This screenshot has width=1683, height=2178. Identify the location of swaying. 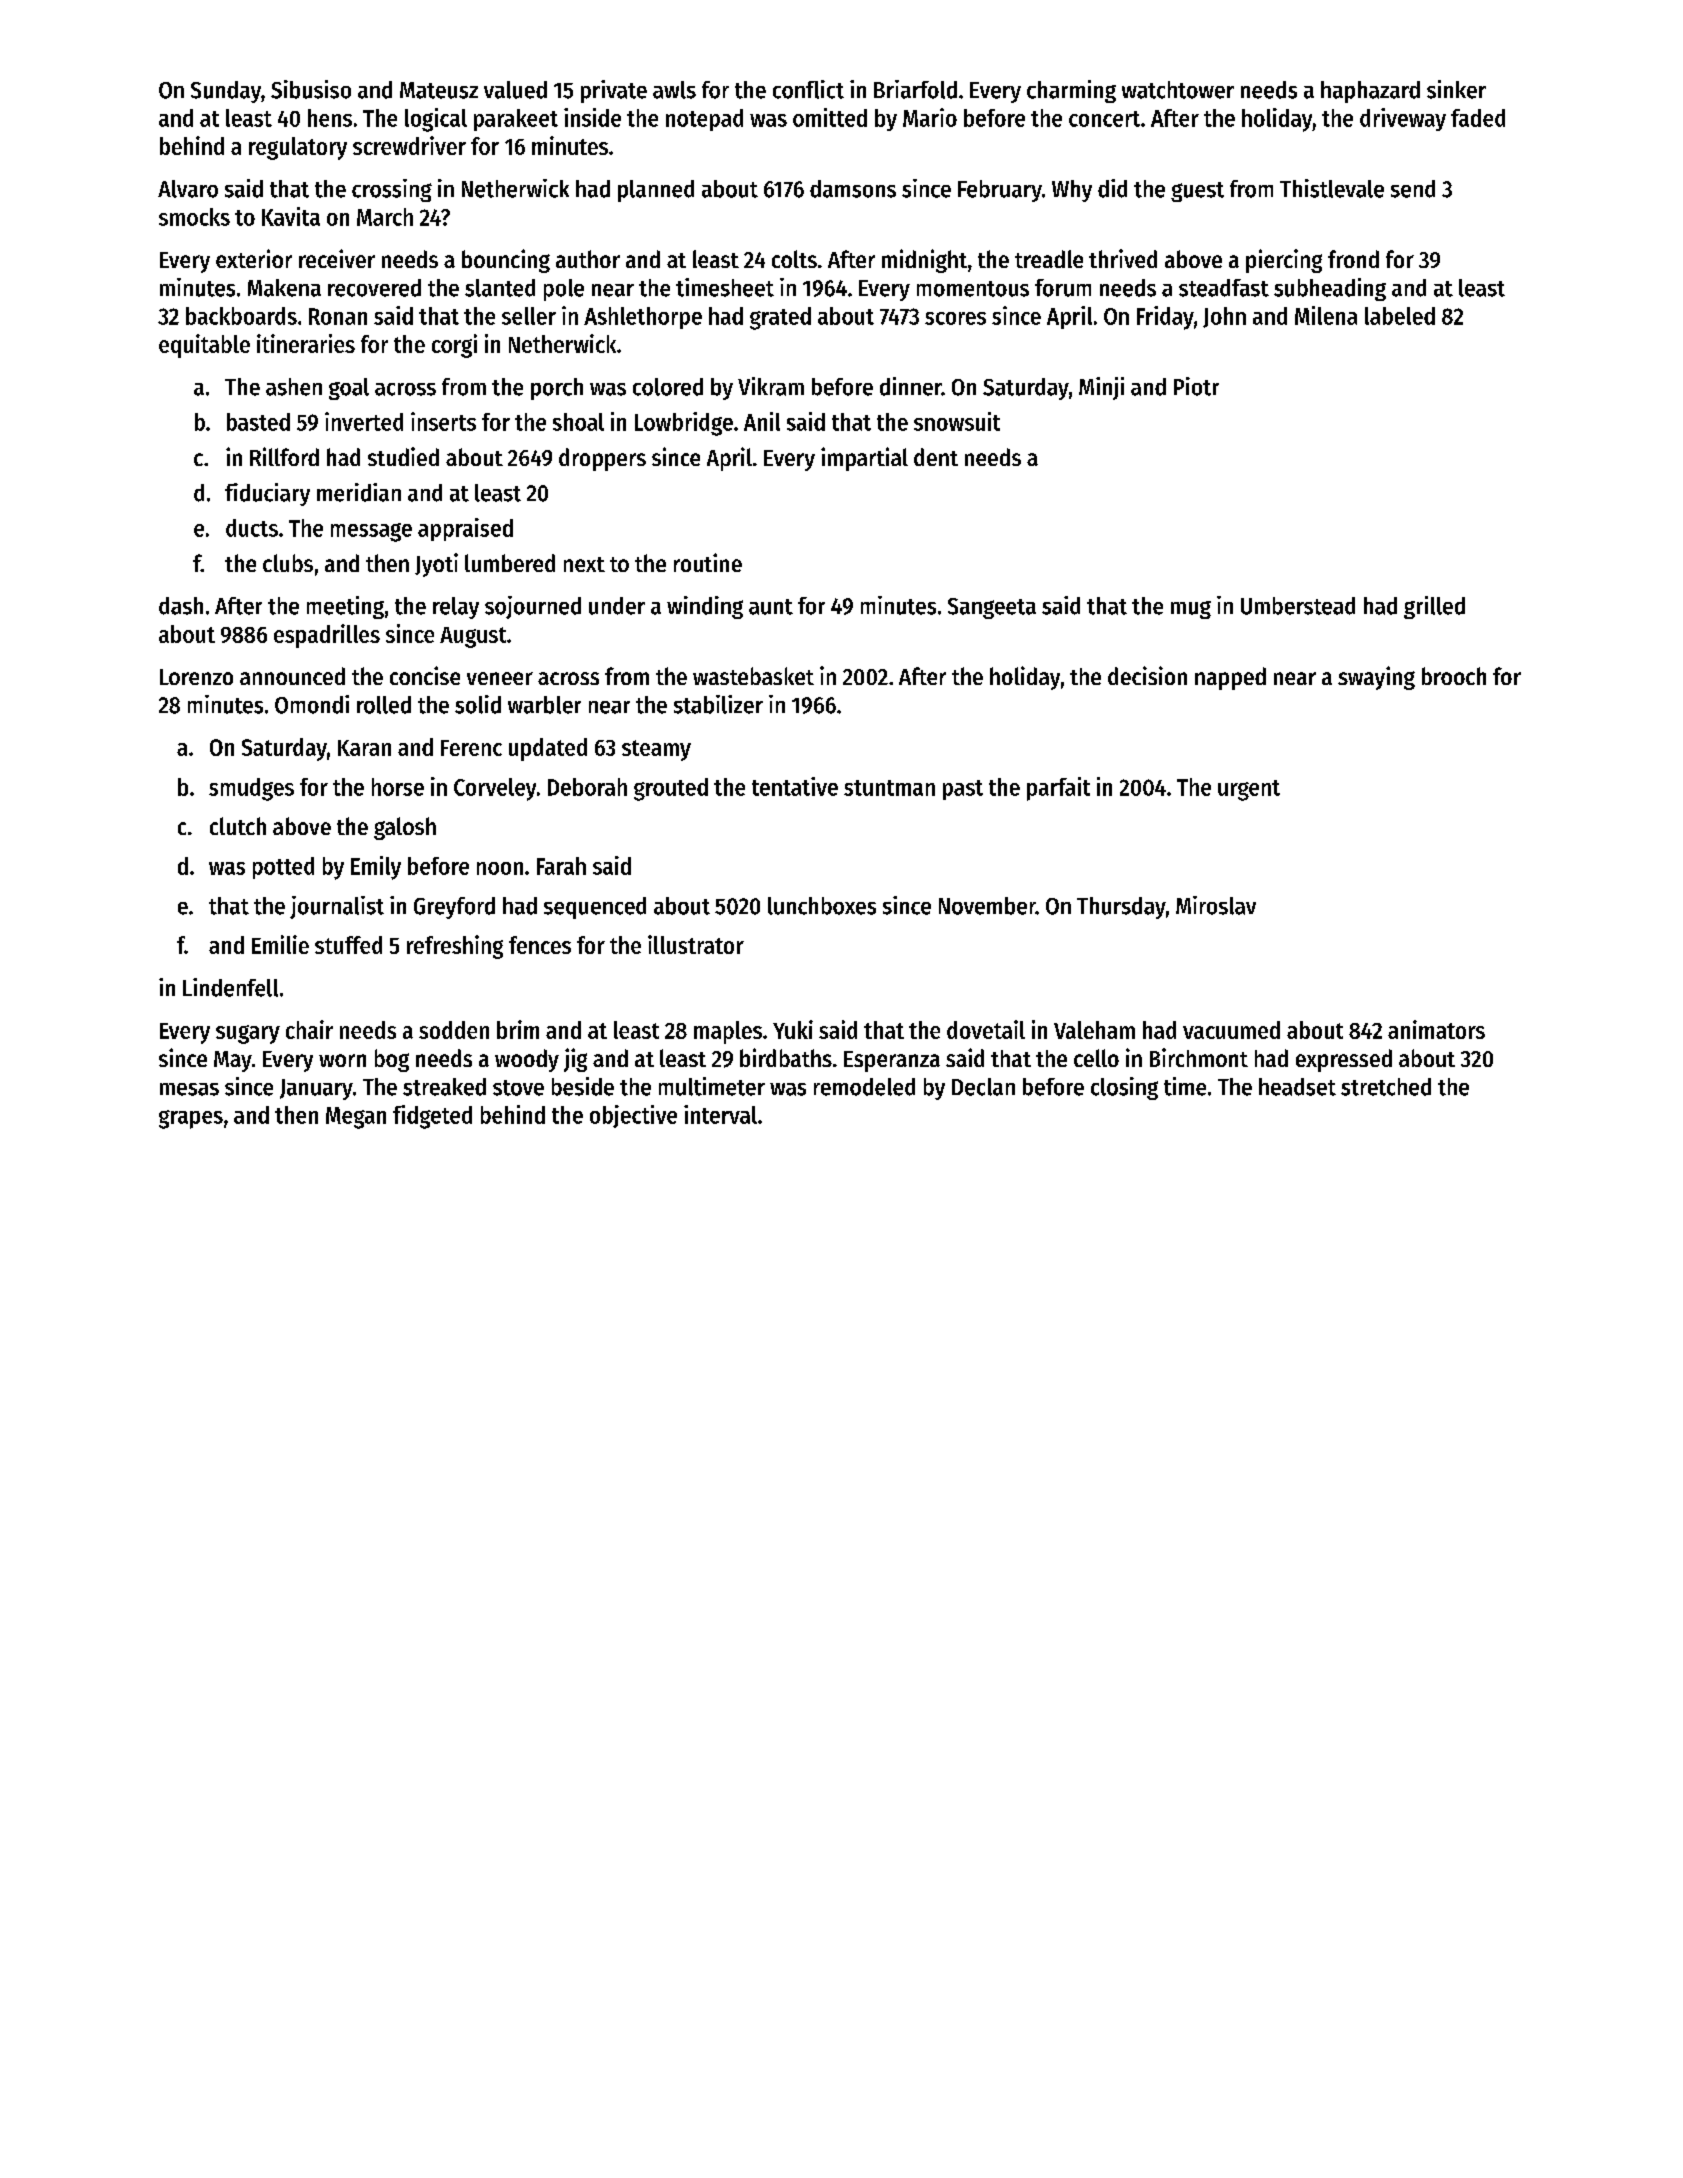
(1376, 678).
